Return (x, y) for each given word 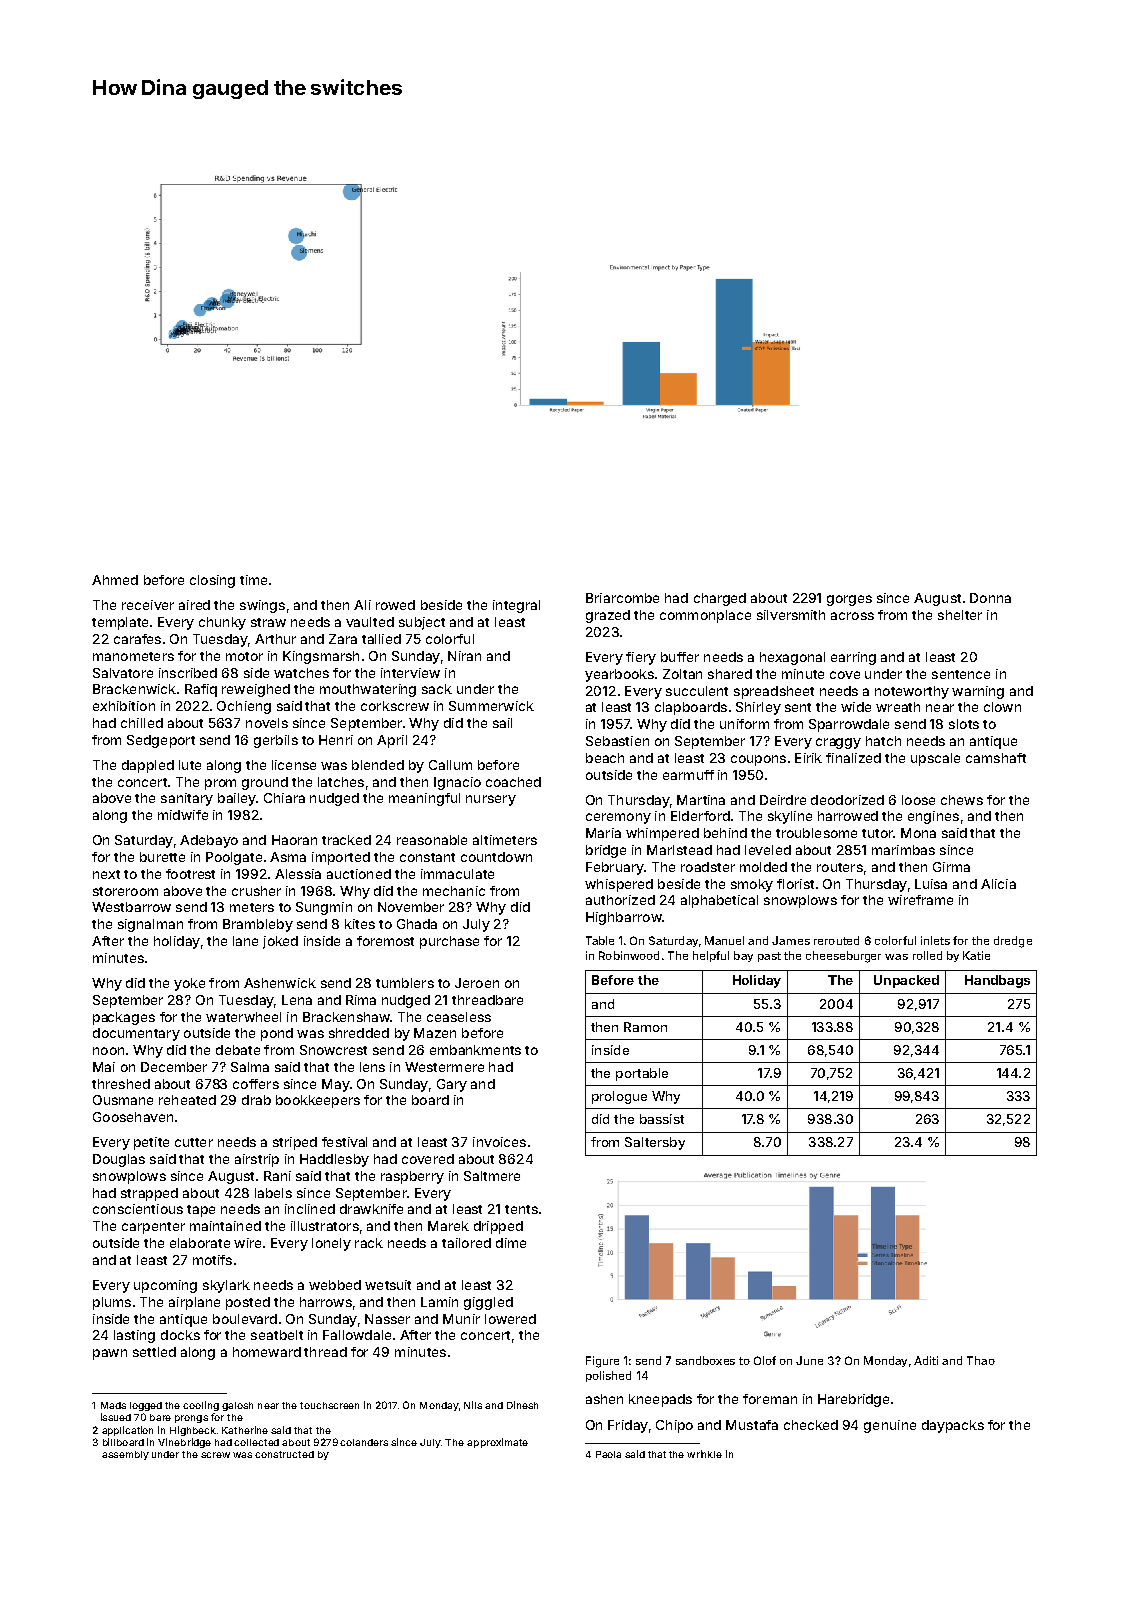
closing (212, 581)
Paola (608, 1454)
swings (262, 606)
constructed (284, 1454)
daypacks (953, 1426)
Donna (990, 598)
